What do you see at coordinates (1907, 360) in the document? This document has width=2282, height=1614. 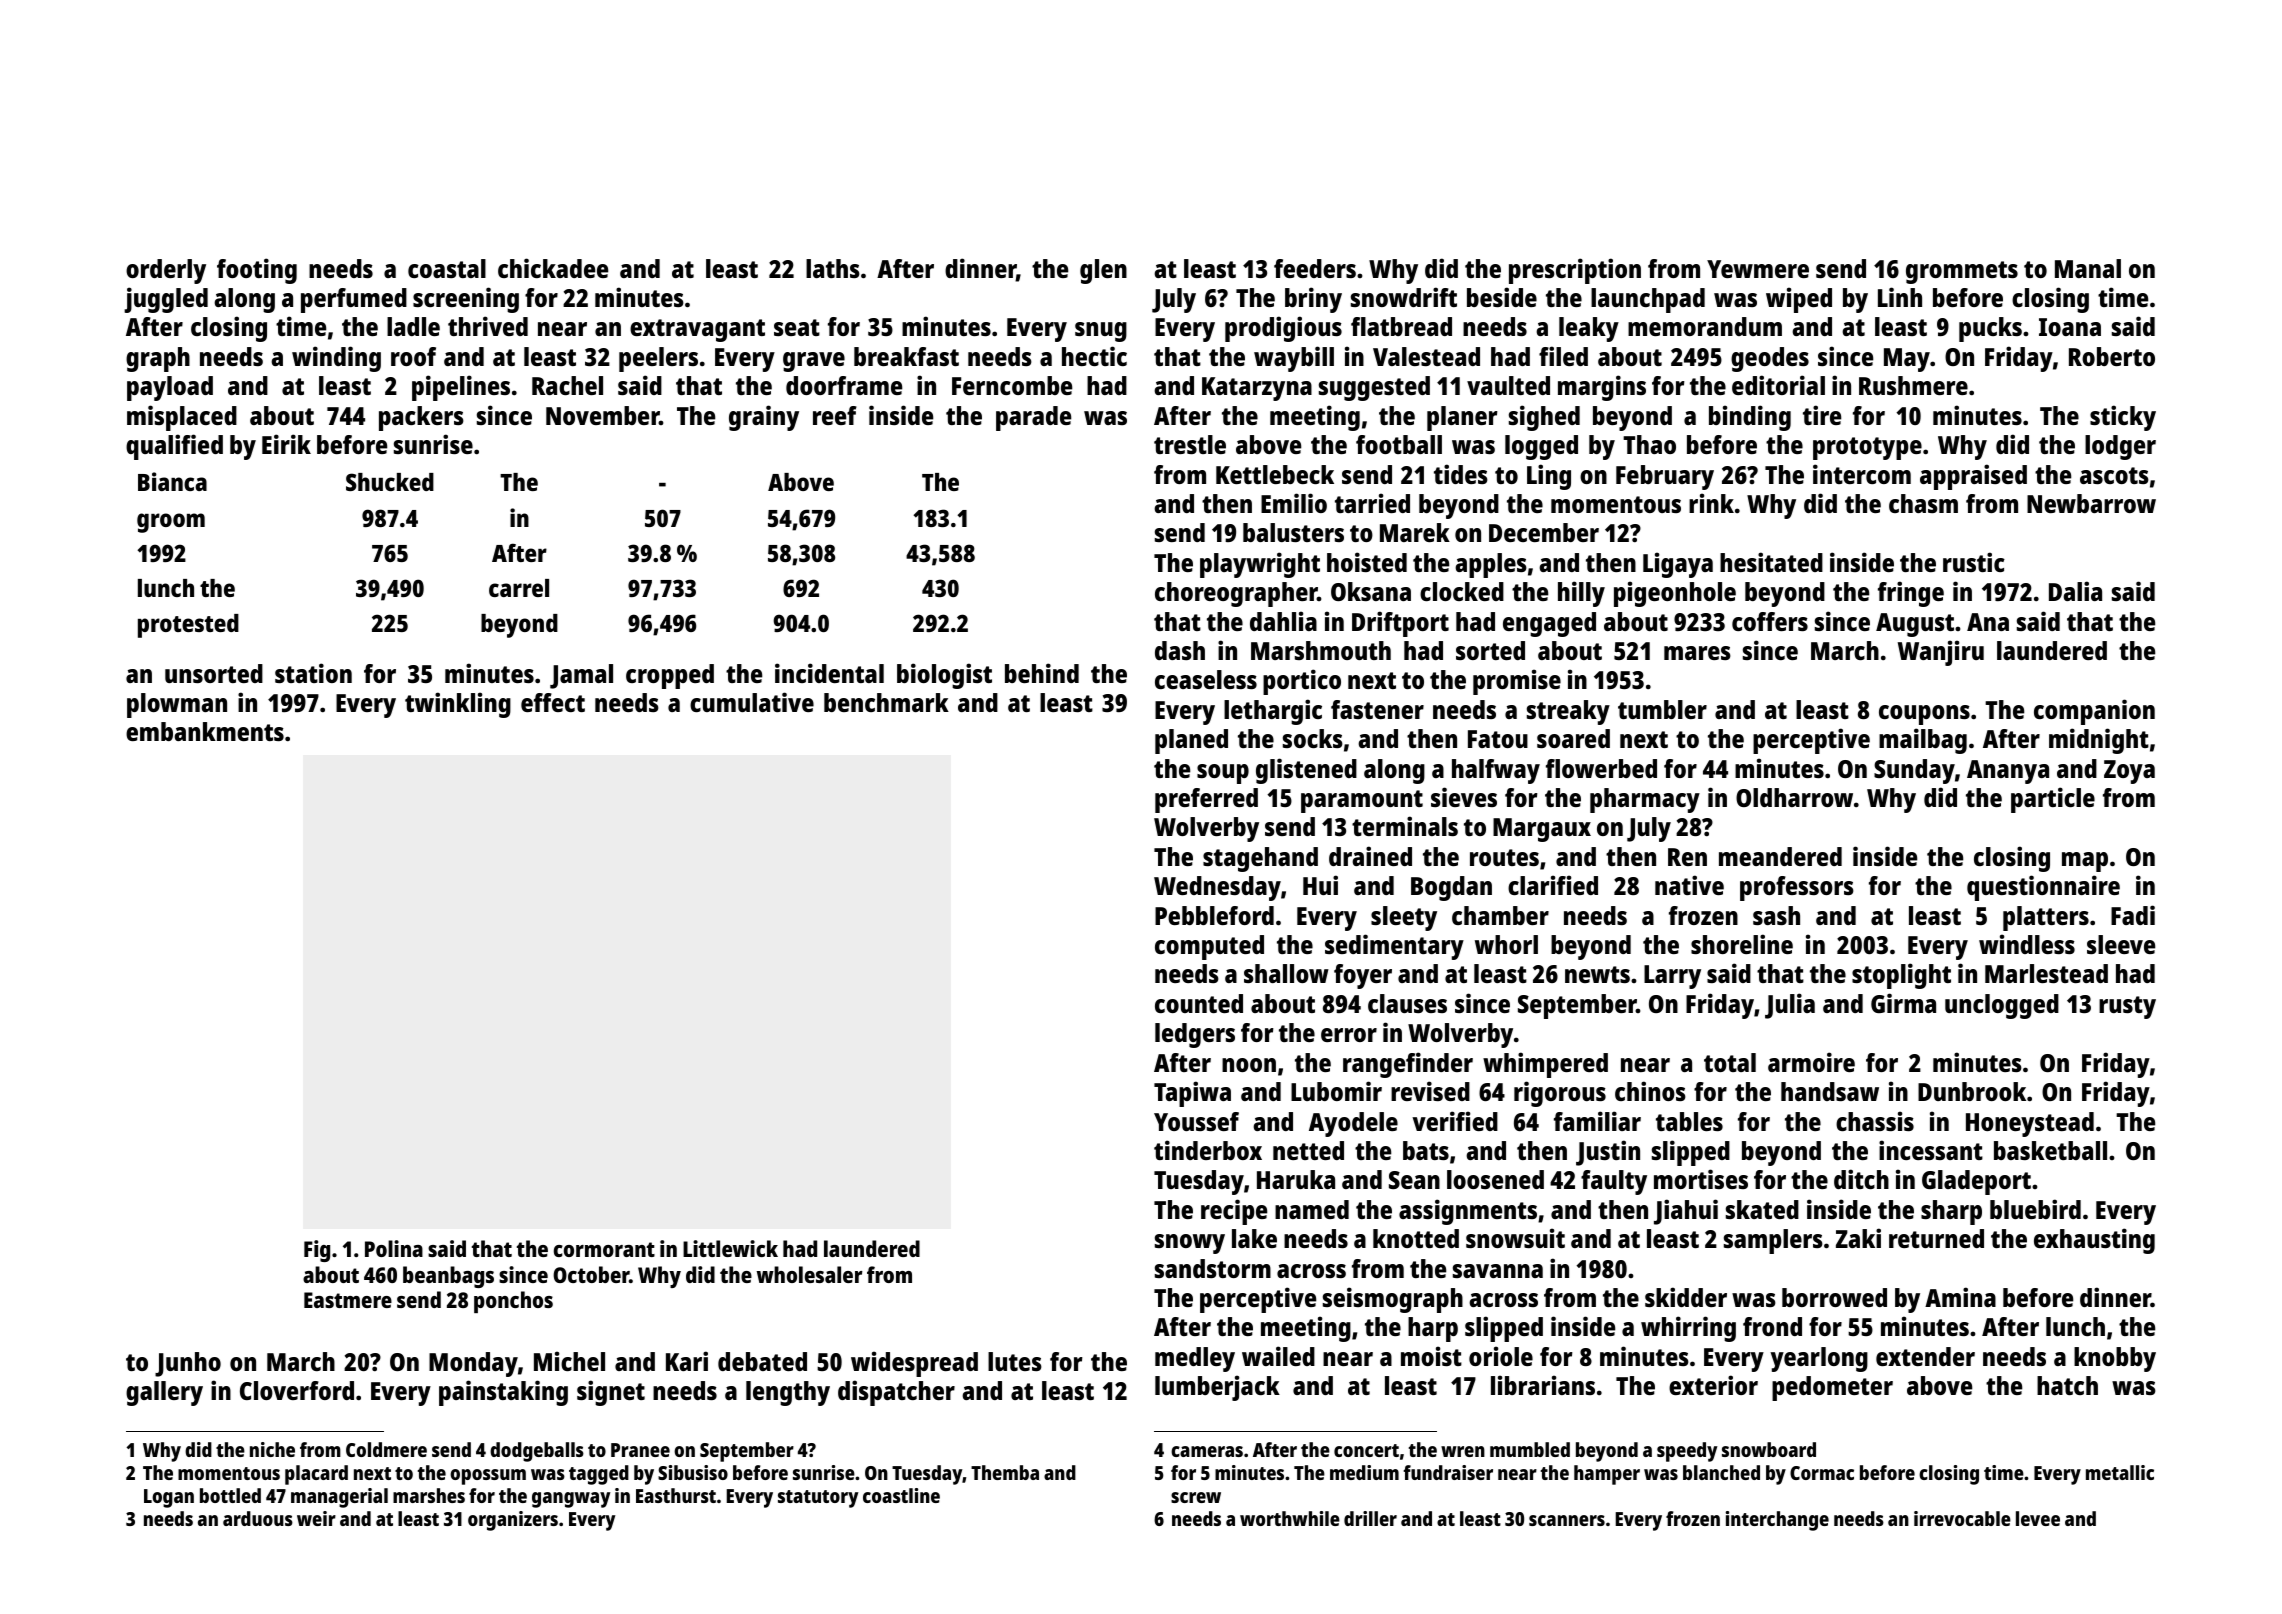 I see `May` at bounding box center [1907, 360].
